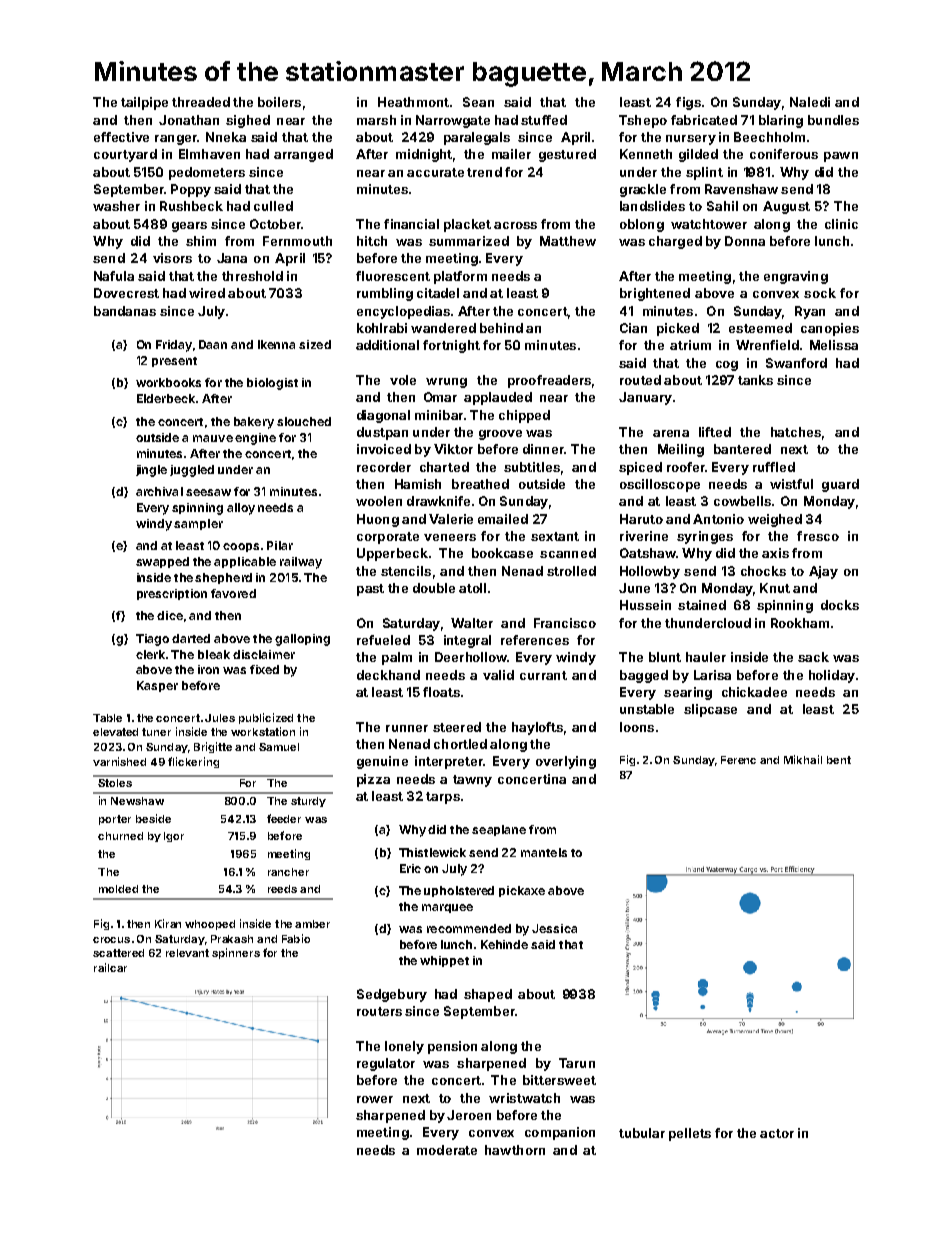  Describe the element at coordinates (745, 241) in the image. I see `Donna` at that location.
